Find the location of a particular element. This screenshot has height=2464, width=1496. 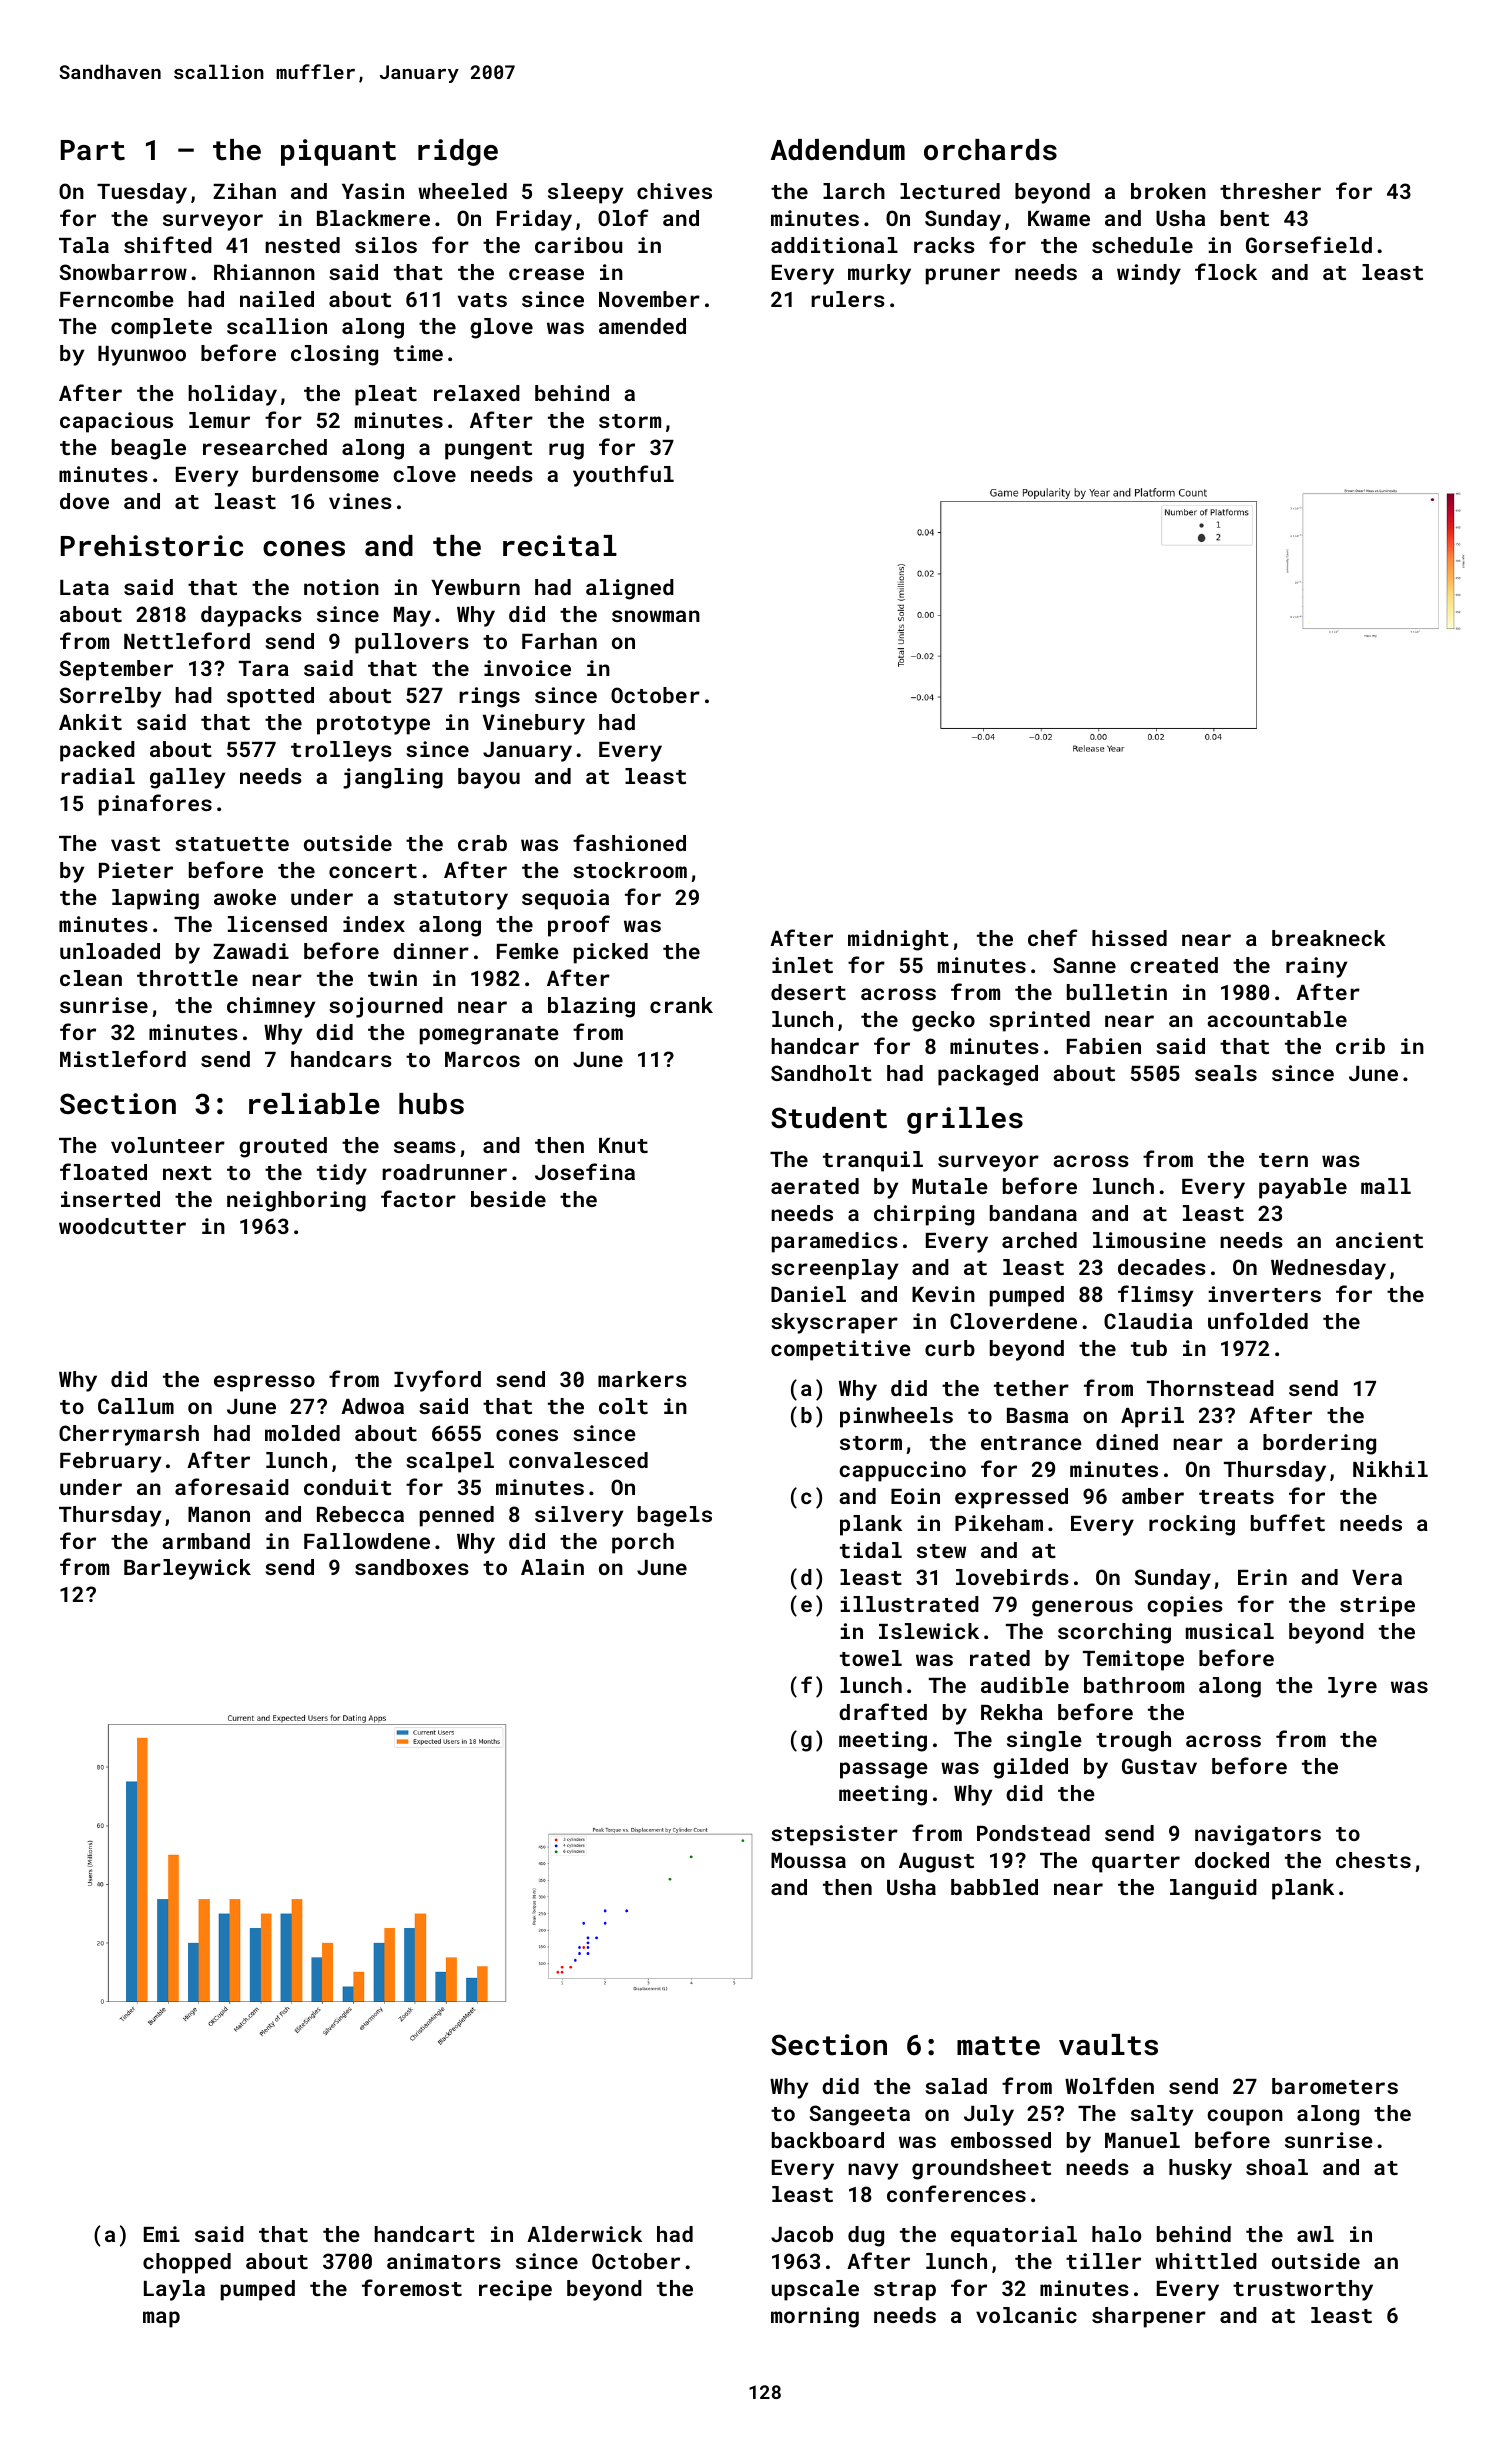

gilded is located at coordinates (1030, 1768).
